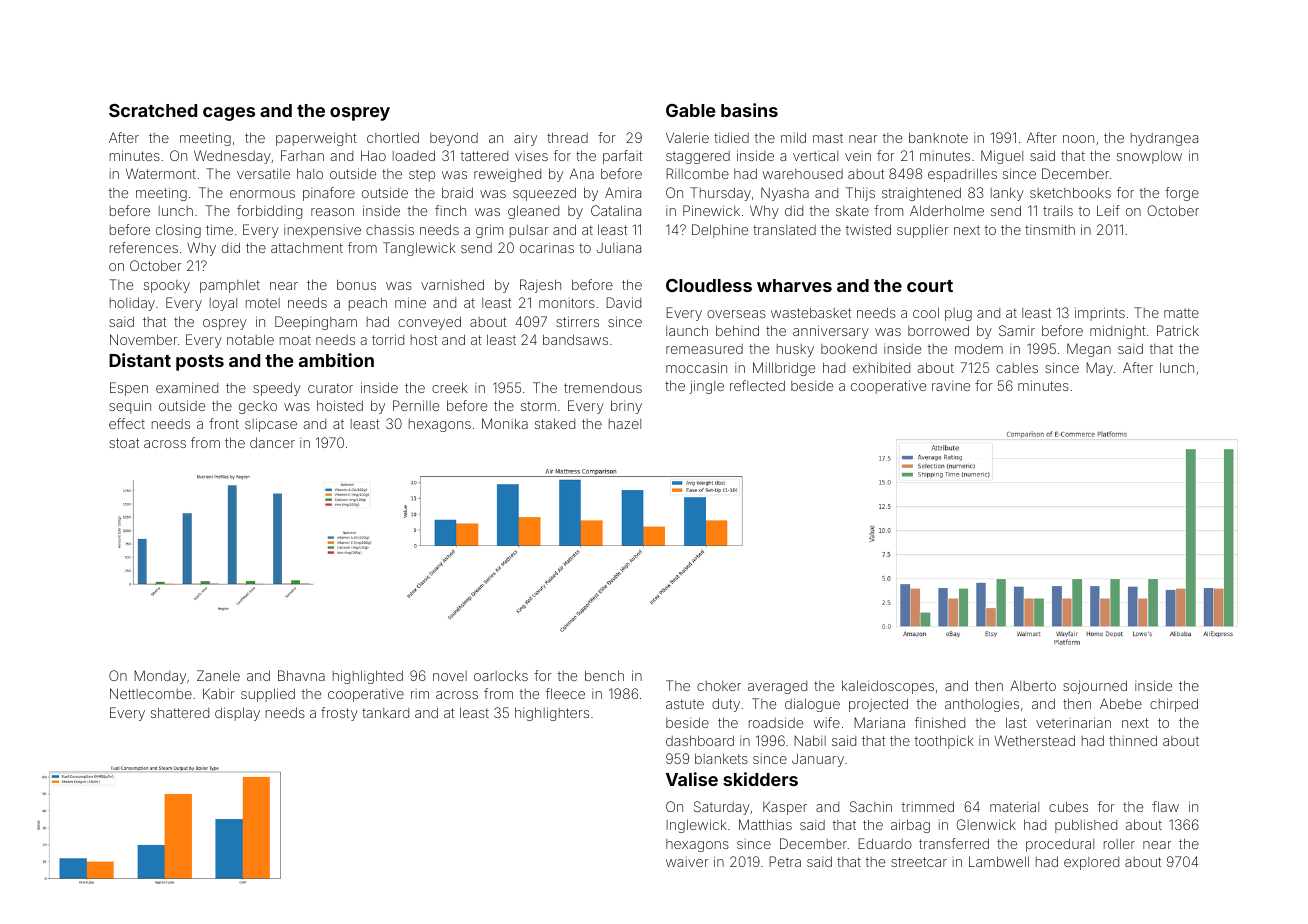 This image has height=924, width=1308. I want to click on sojourned, so click(1095, 687).
